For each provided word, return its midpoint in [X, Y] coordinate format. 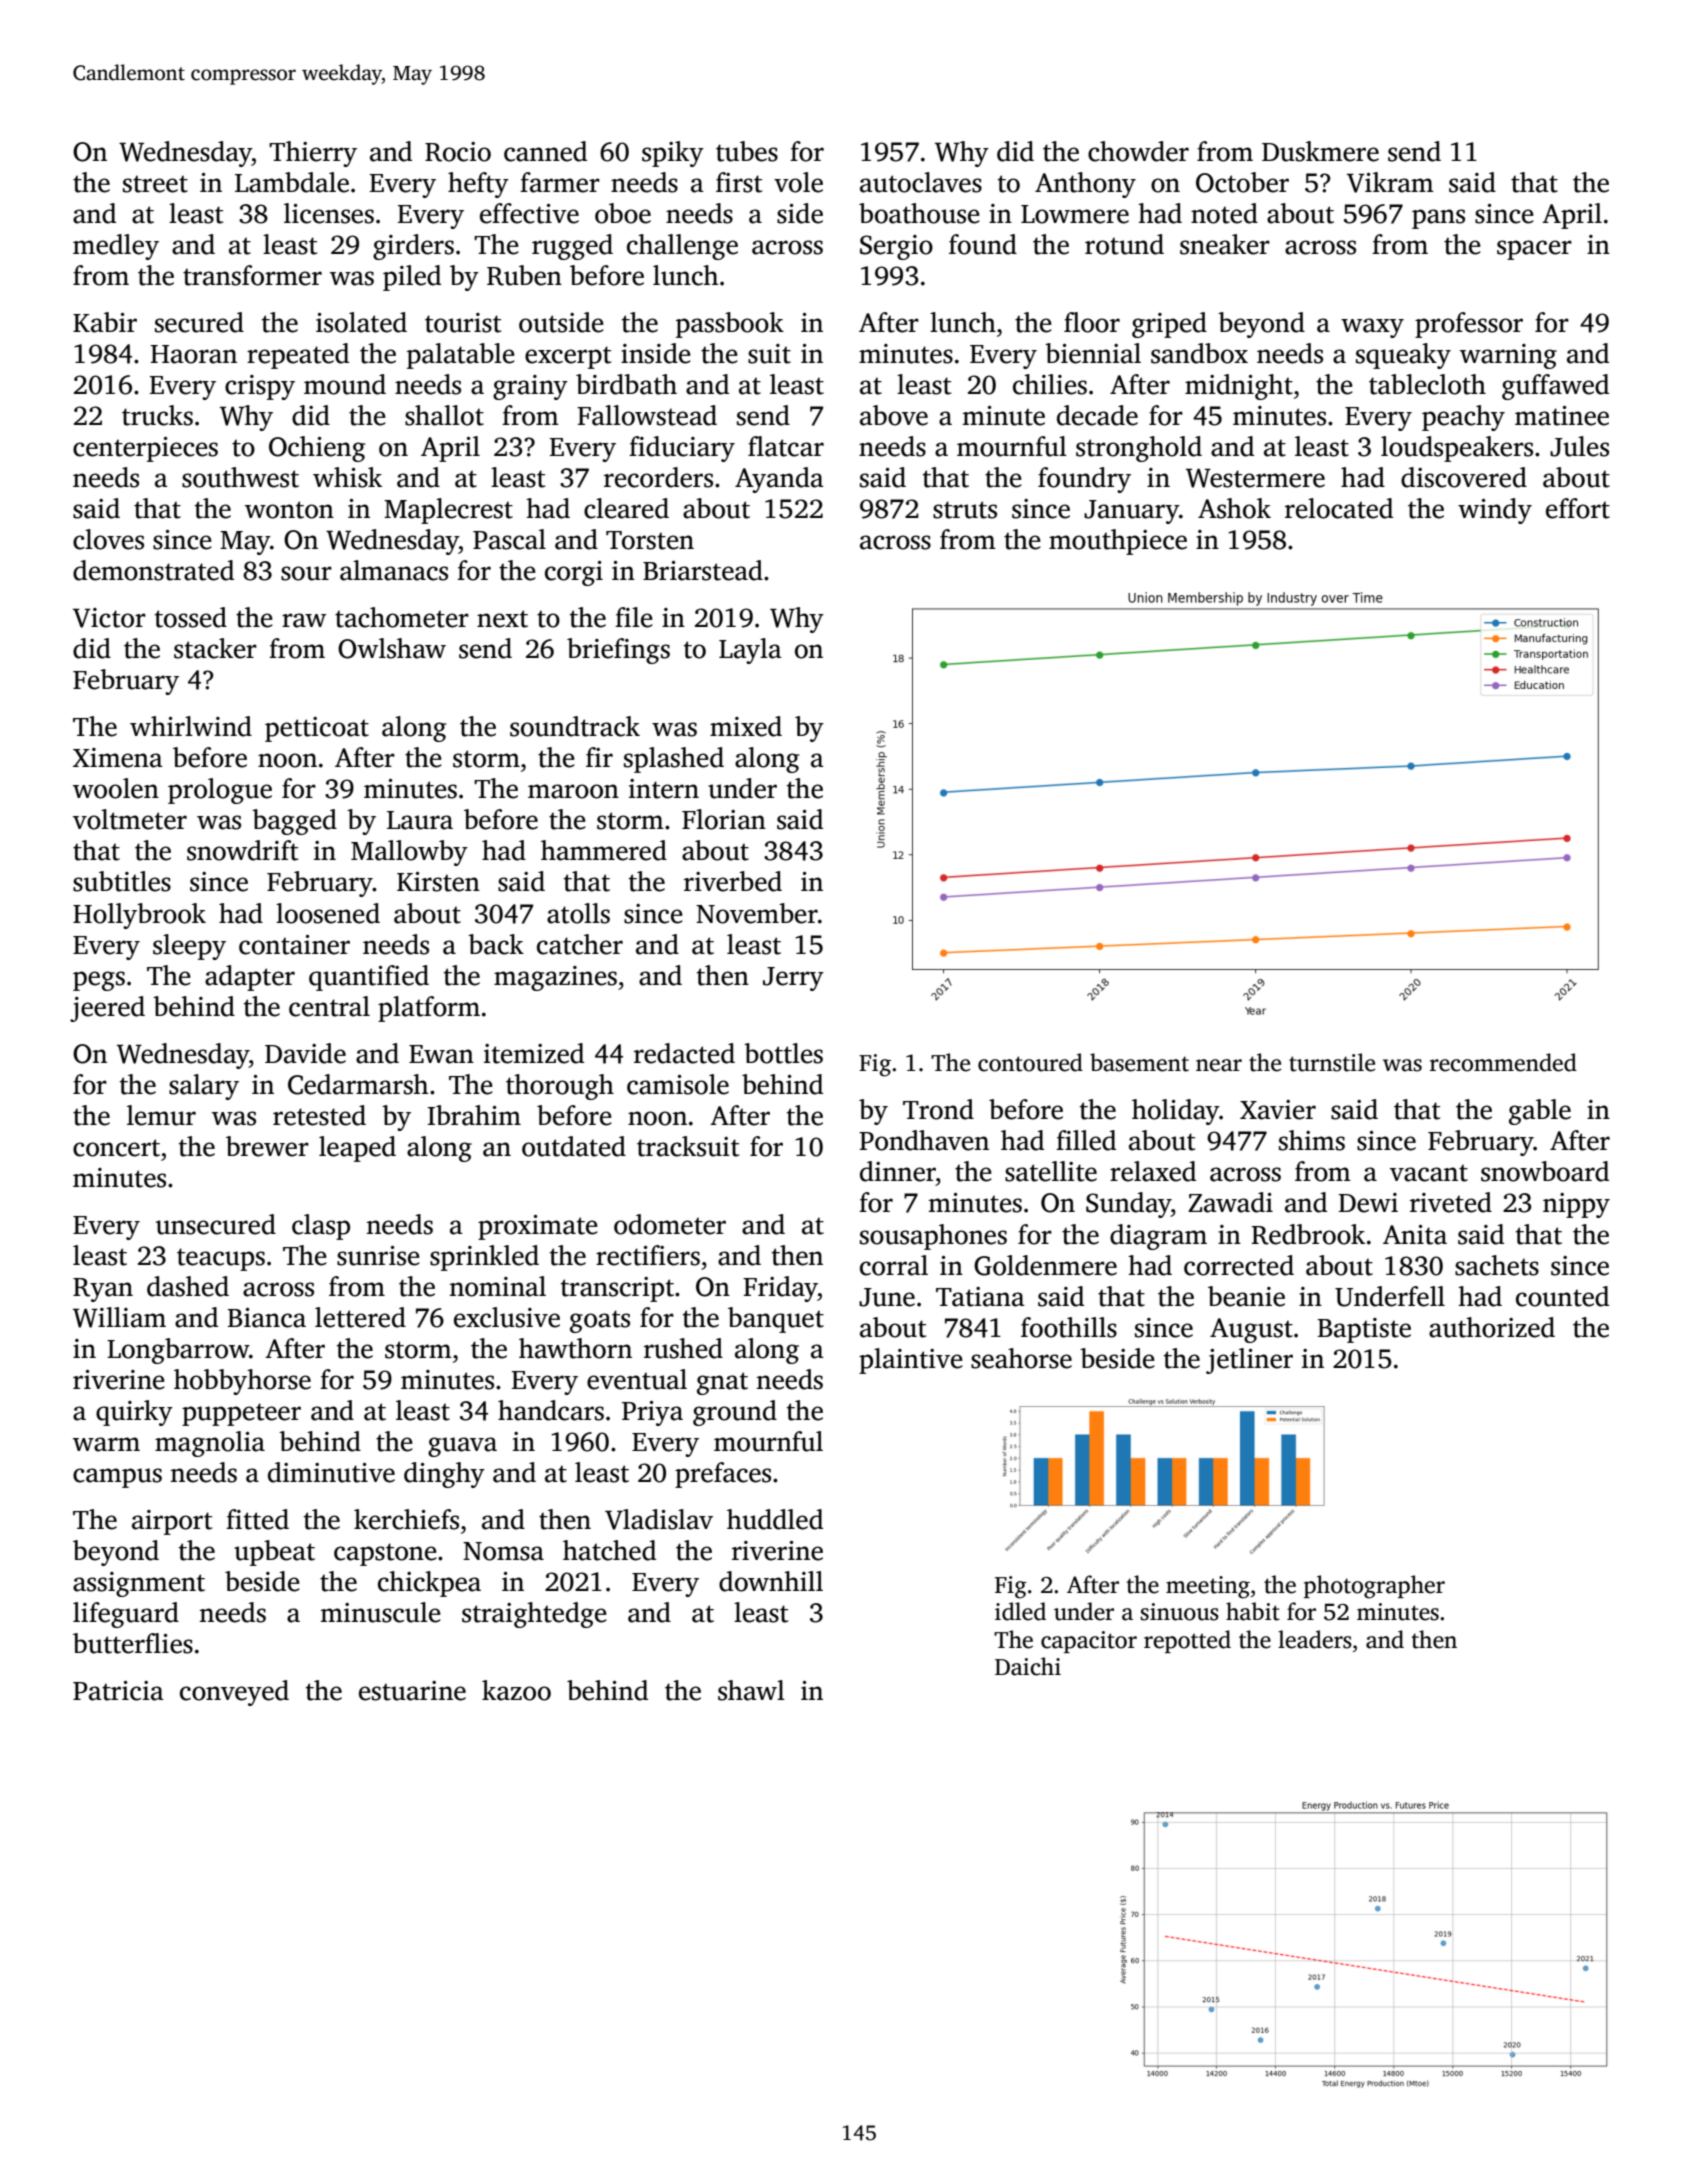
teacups [221, 1259]
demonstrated [153, 570]
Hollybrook [139, 916]
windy [1495, 511]
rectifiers [648, 1255]
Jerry [793, 979]
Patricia [118, 1691]
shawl [751, 1690]
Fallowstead [647, 415]
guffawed [1555, 387]
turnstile [1332, 1062]
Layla [750, 651]
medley [116, 247]
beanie [1246, 1296]
